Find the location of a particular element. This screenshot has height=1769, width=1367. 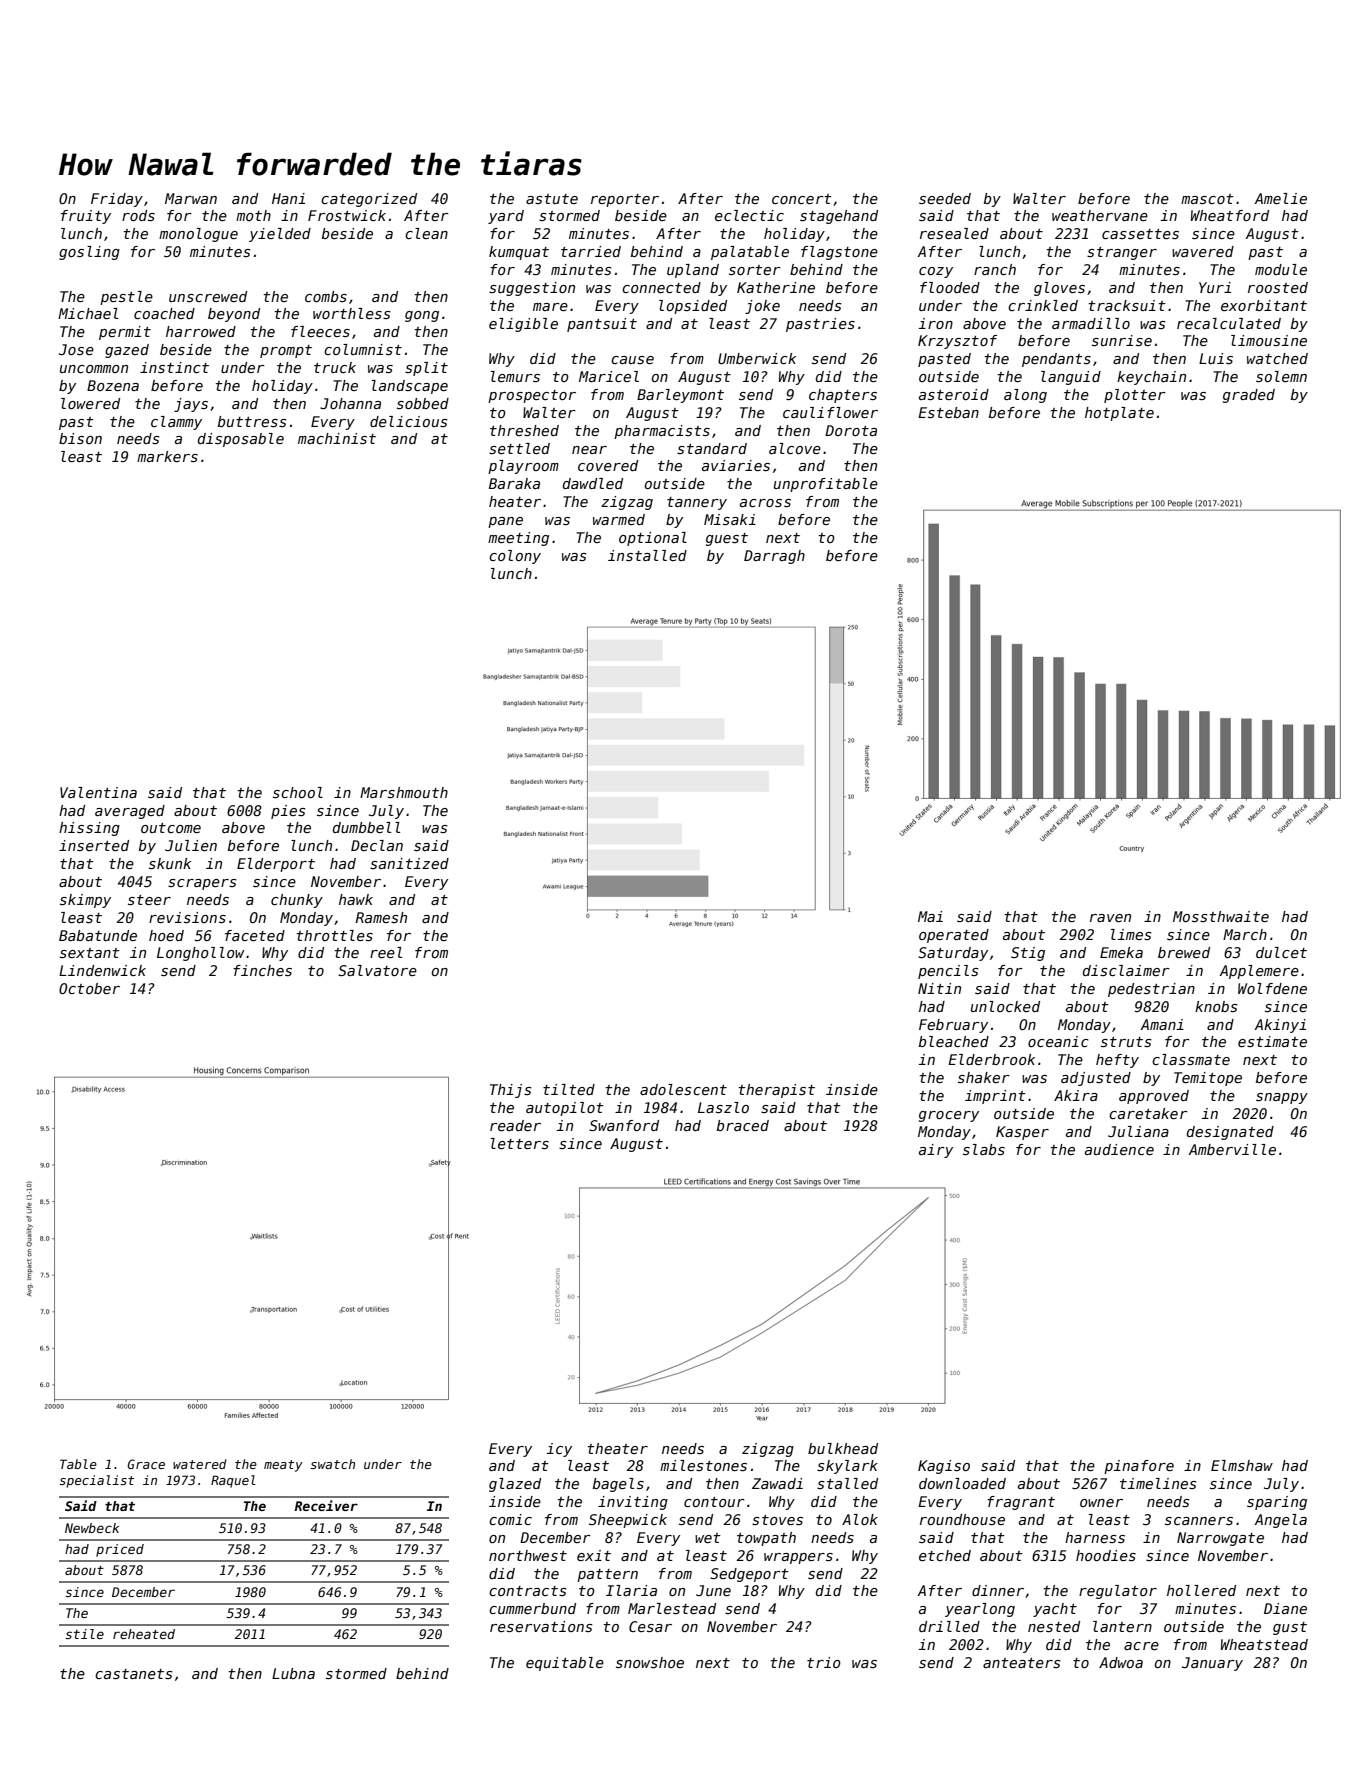

specialist is located at coordinates (96, 1481).
